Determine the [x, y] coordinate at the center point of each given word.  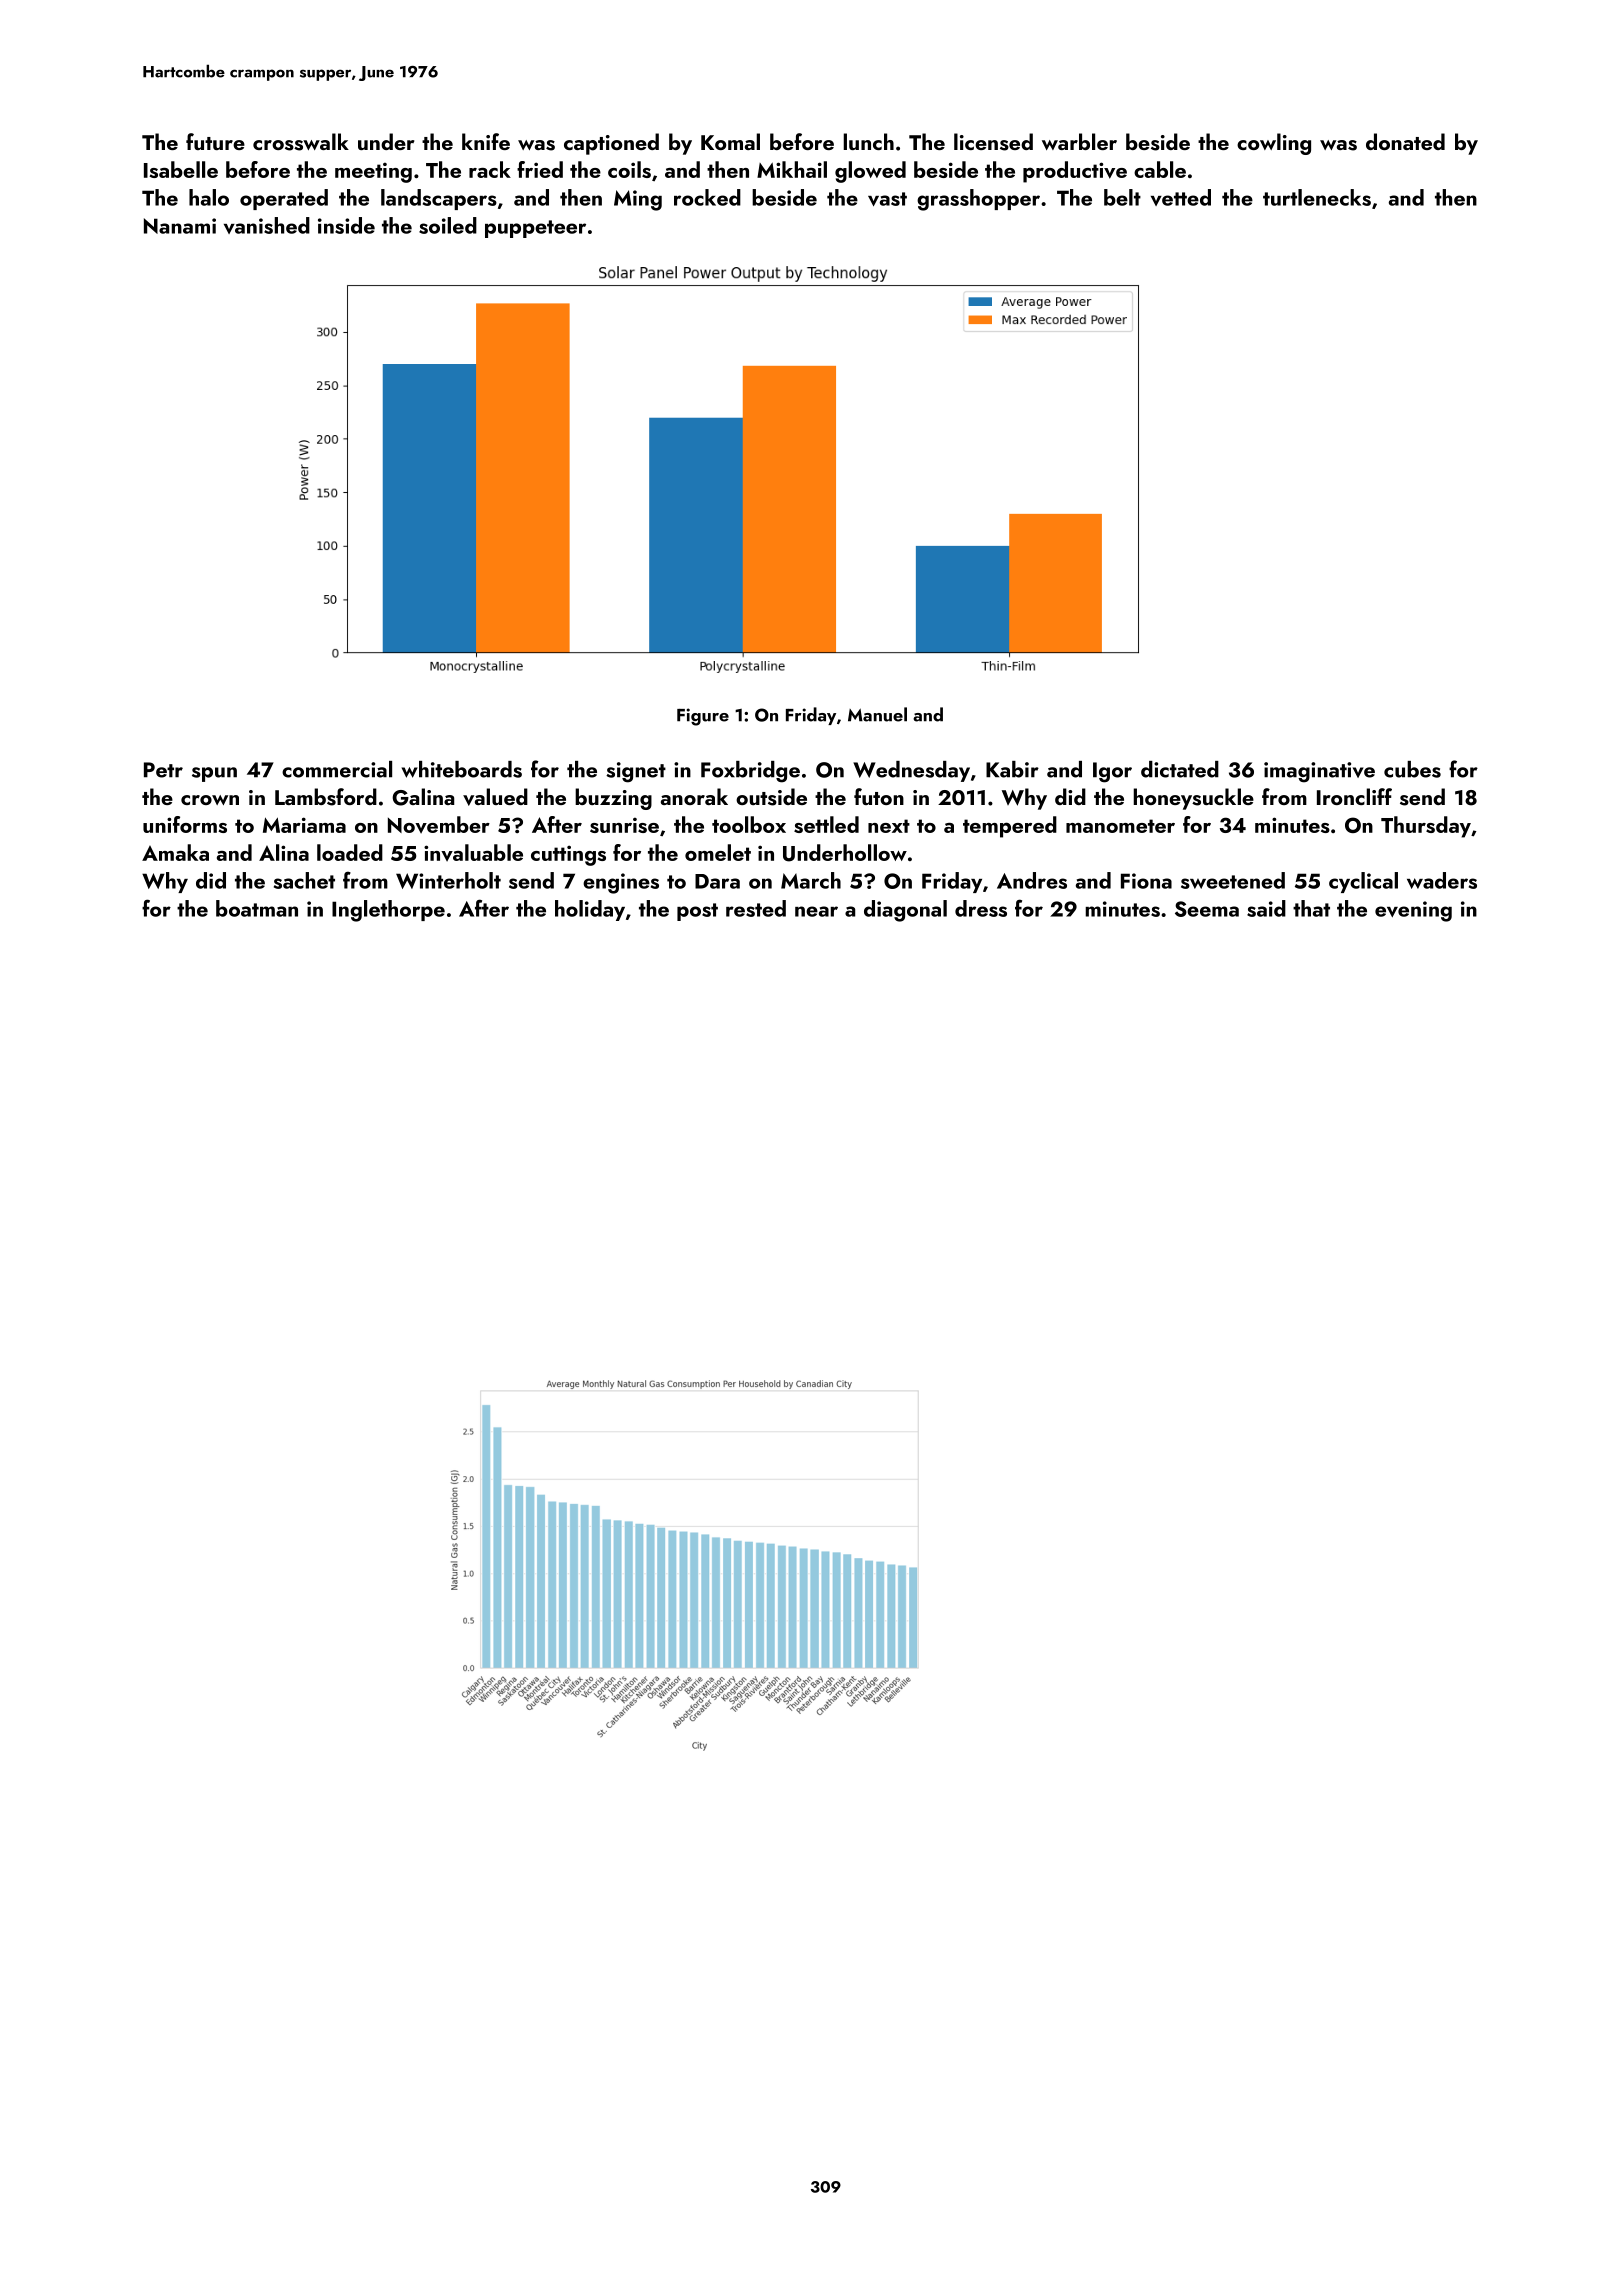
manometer [1120, 826]
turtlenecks [1317, 197]
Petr [163, 770]
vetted [1181, 197]
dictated [1180, 769]
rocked [707, 197]
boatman [257, 908]
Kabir [1012, 769]
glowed [870, 172]
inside [346, 225]
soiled [448, 225]
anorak [694, 796]
